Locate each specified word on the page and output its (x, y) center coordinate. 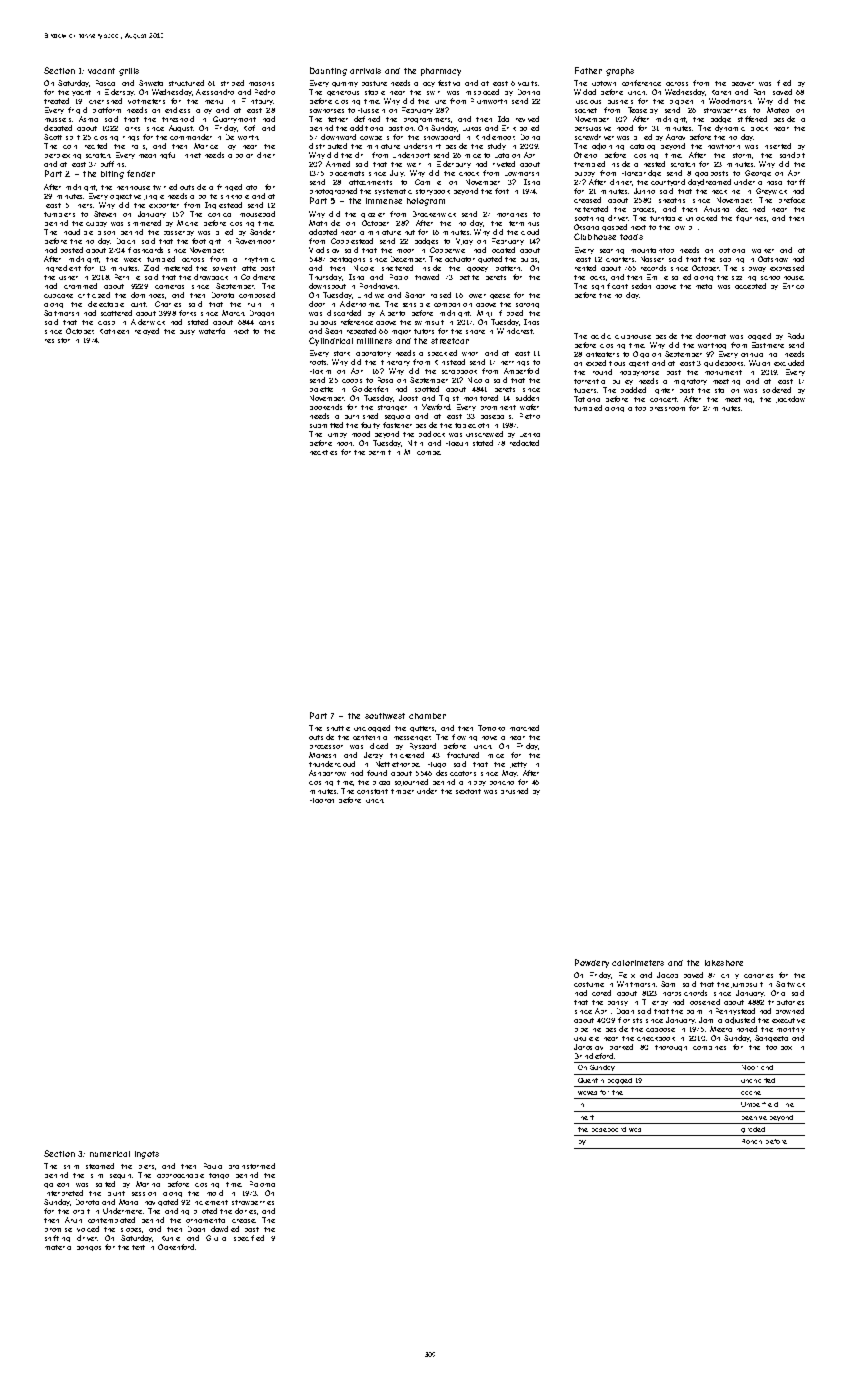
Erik (509, 128)
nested (654, 164)
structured (186, 83)
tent (138, 1247)
